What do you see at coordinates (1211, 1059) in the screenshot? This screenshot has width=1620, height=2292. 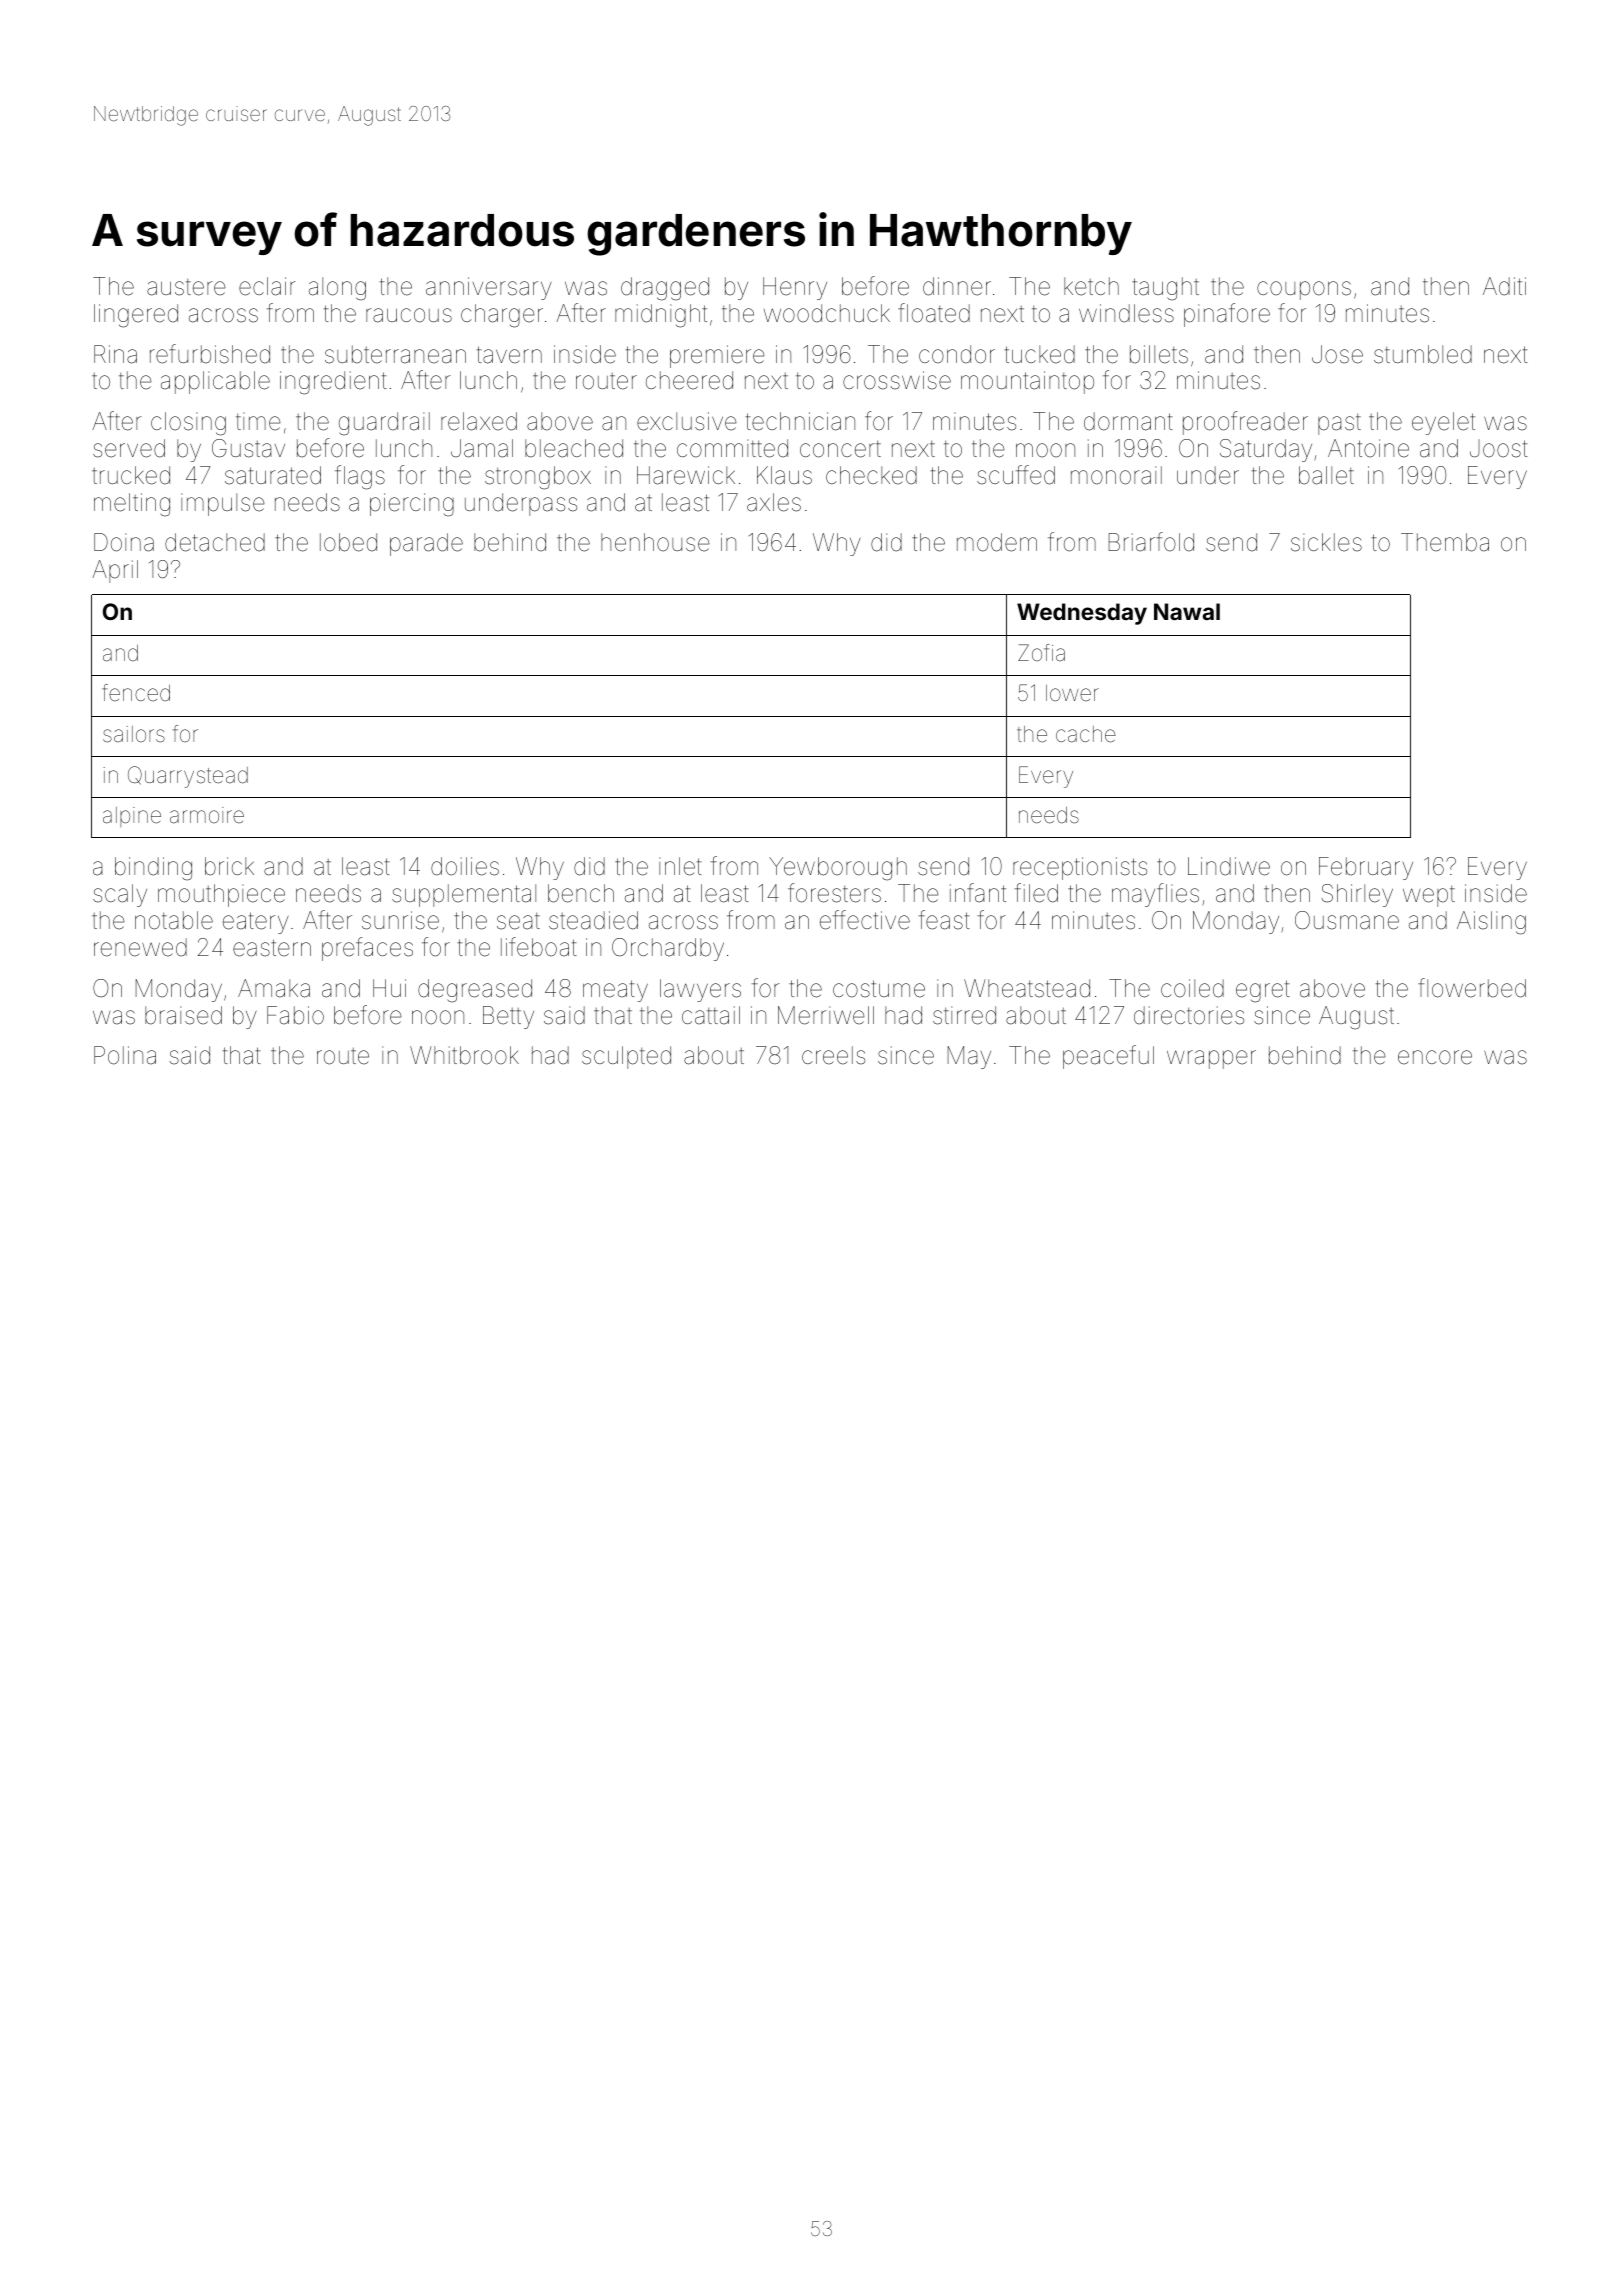 I see `wrapper` at bounding box center [1211, 1059].
